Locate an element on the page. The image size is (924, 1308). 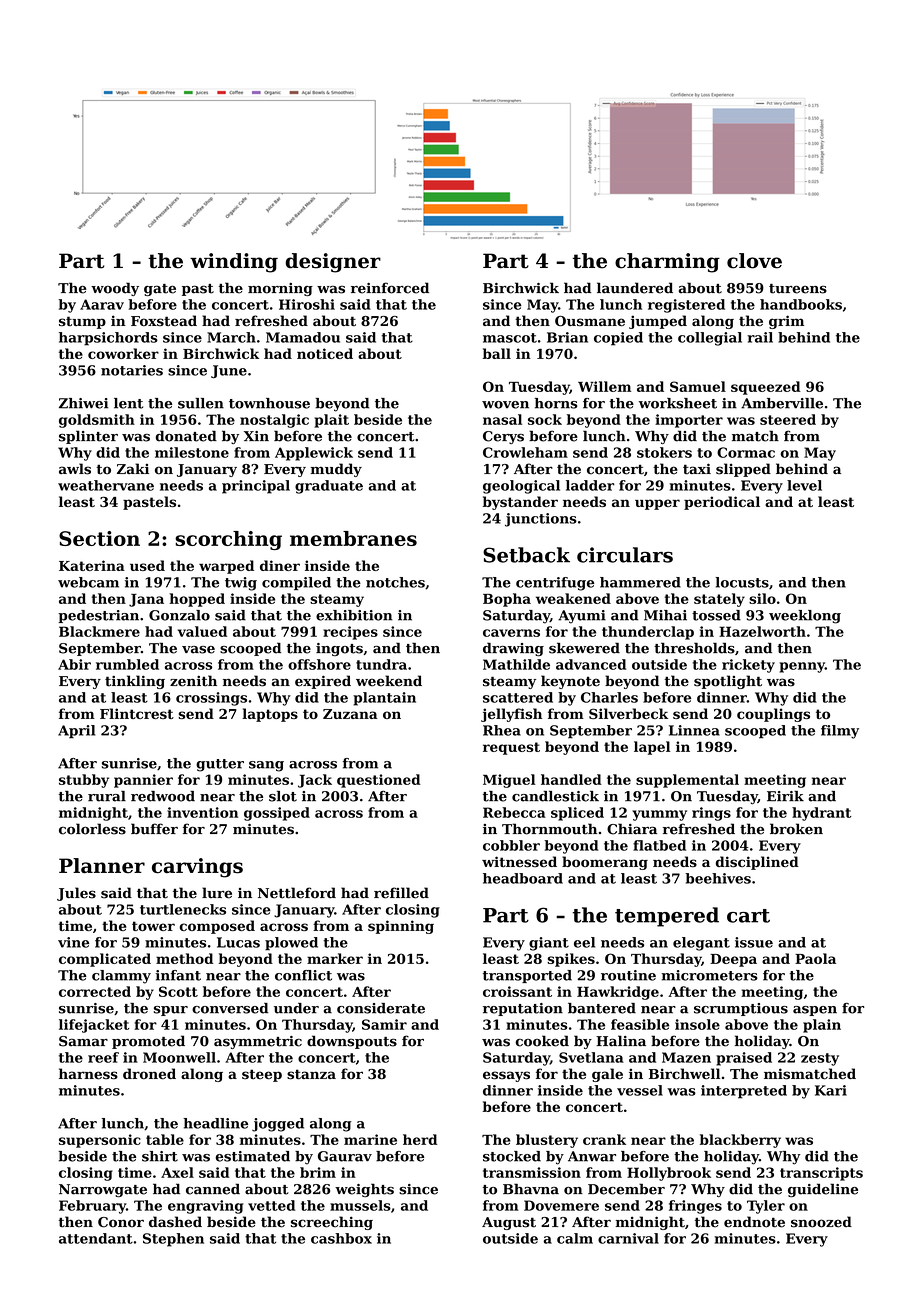
rural is located at coordinates (107, 796).
